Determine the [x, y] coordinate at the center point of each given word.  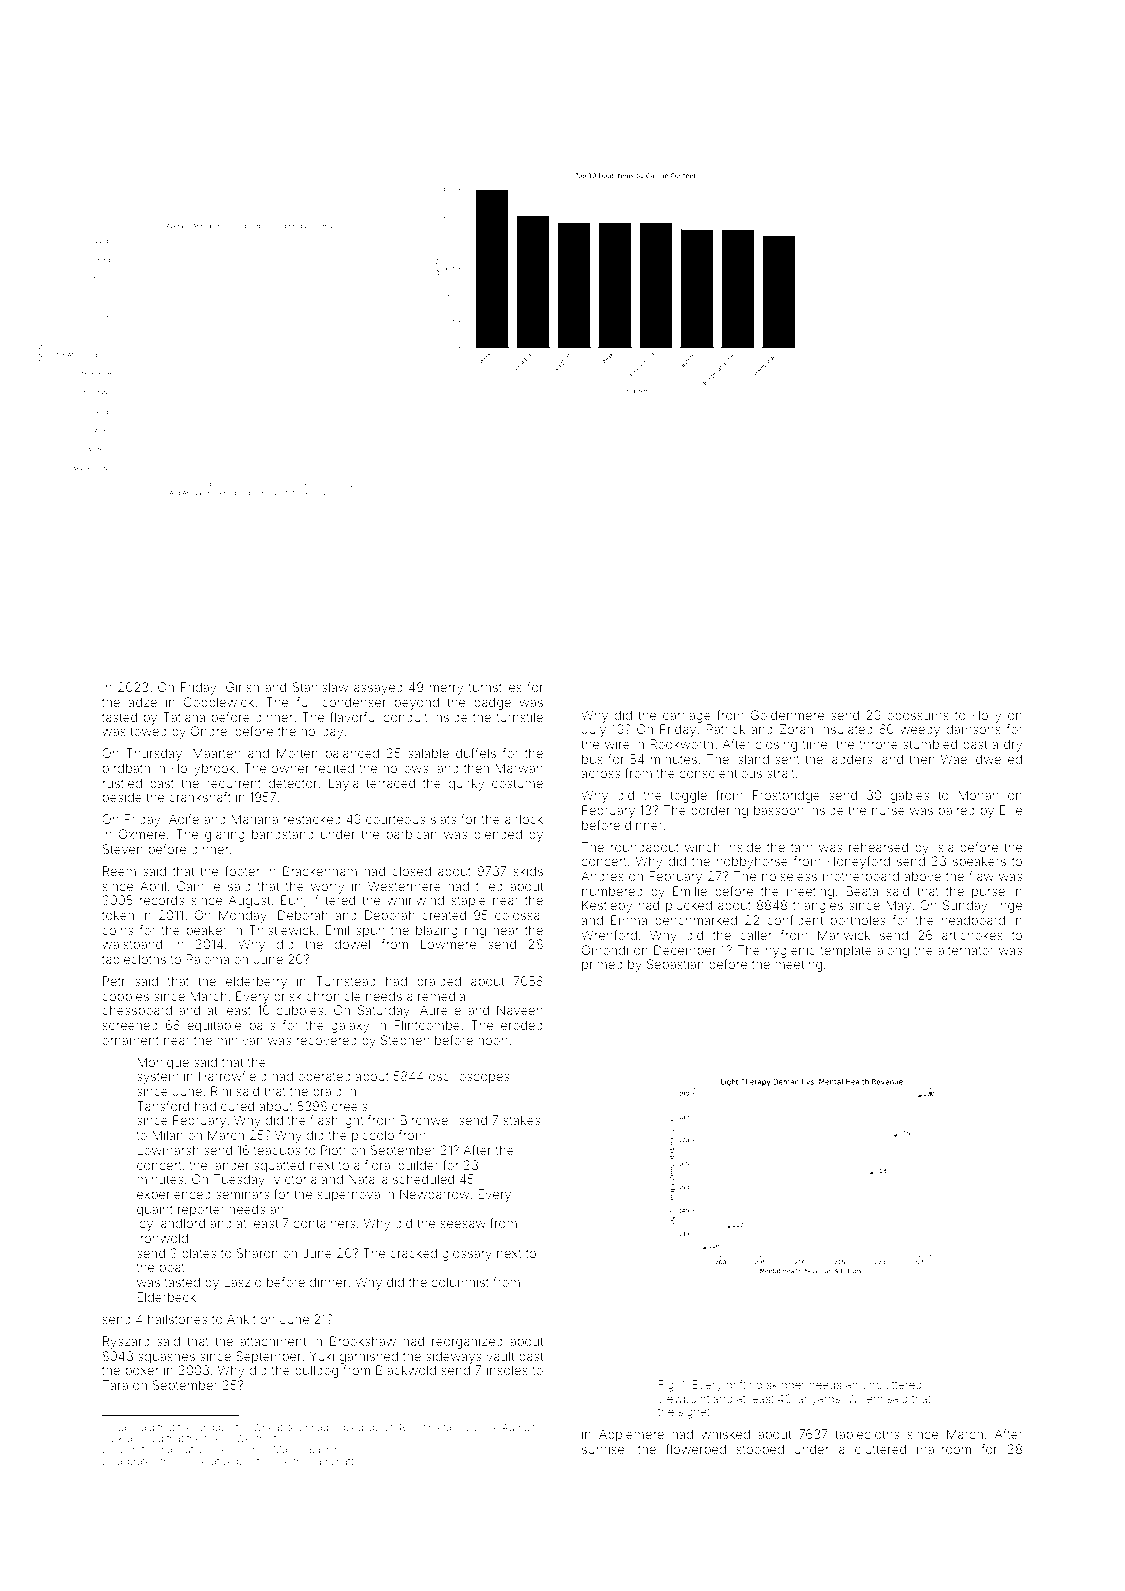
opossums [918, 717]
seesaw [463, 1224]
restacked [312, 819]
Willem [864, 1398]
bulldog [316, 1371]
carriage [687, 716]
